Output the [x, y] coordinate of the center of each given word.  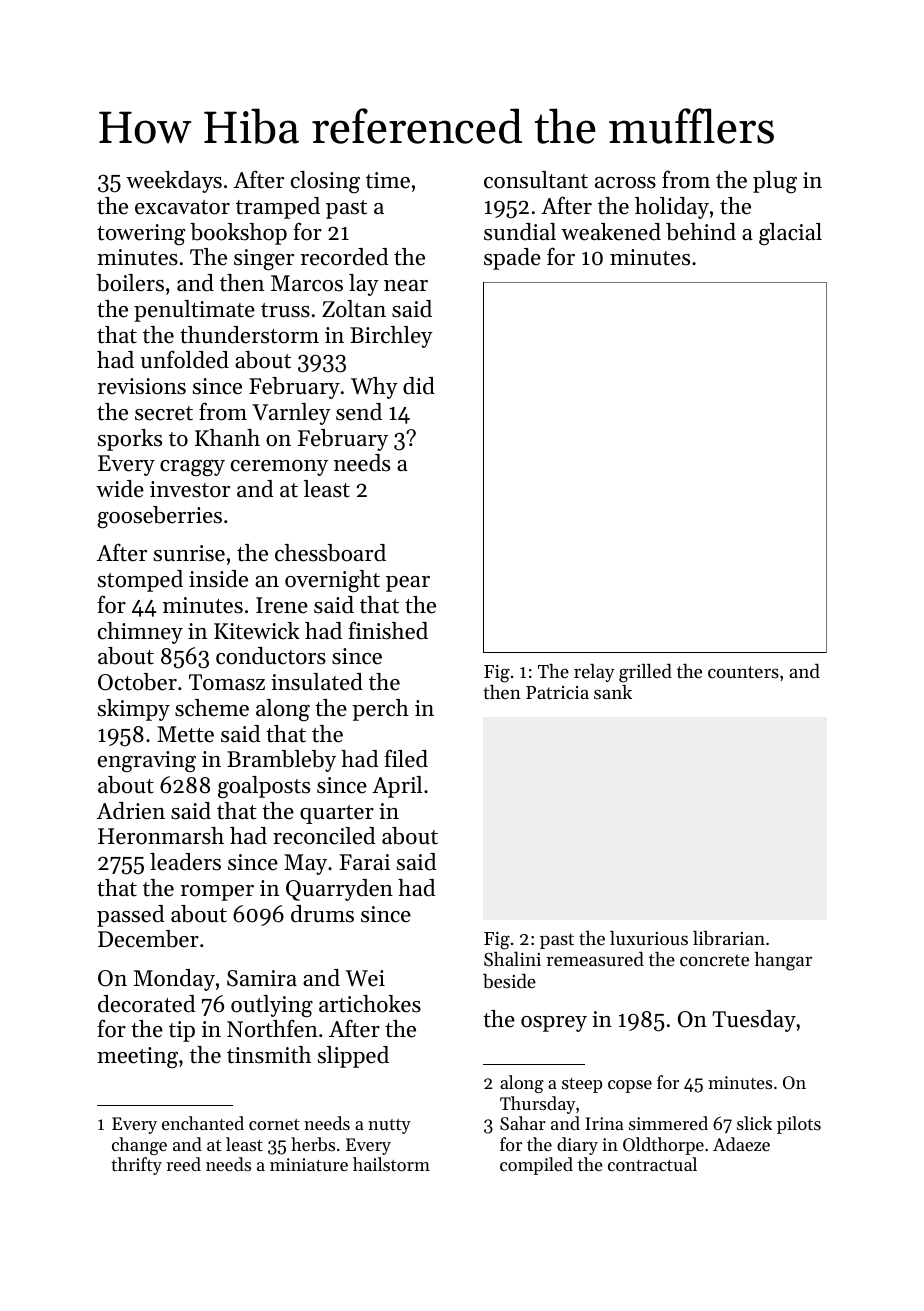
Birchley [391, 337]
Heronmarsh [161, 836]
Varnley [291, 414]
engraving [147, 762]
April [397, 787]
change [139, 1146]
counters [743, 672]
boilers [130, 283]
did [419, 386]
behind [701, 232]
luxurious [649, 938]
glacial [790, 234]
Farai [365, 862]
